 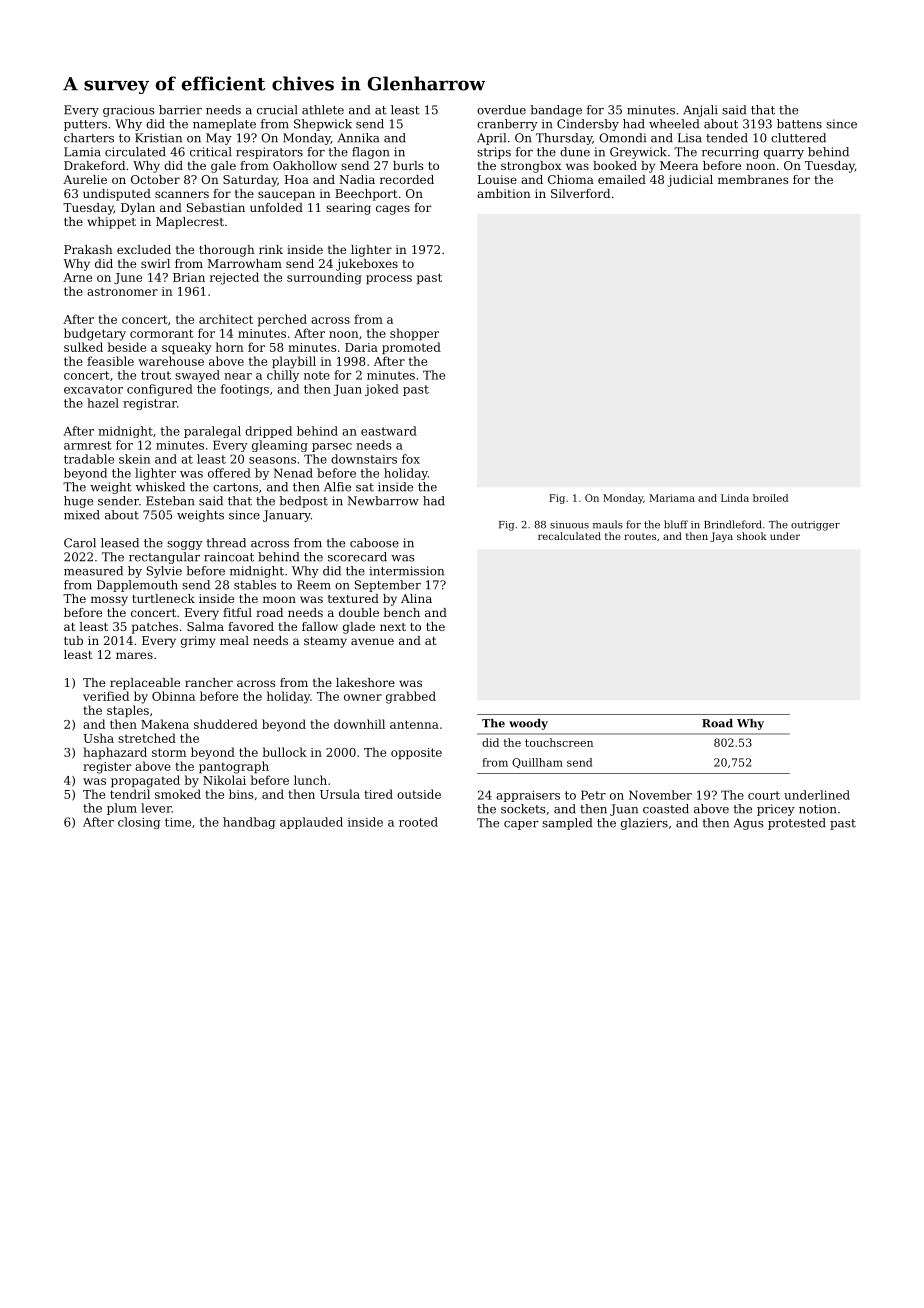 What do you see at coordinates (348, 209) in the page?
I see `searing` at bounding box center [348, 209].
